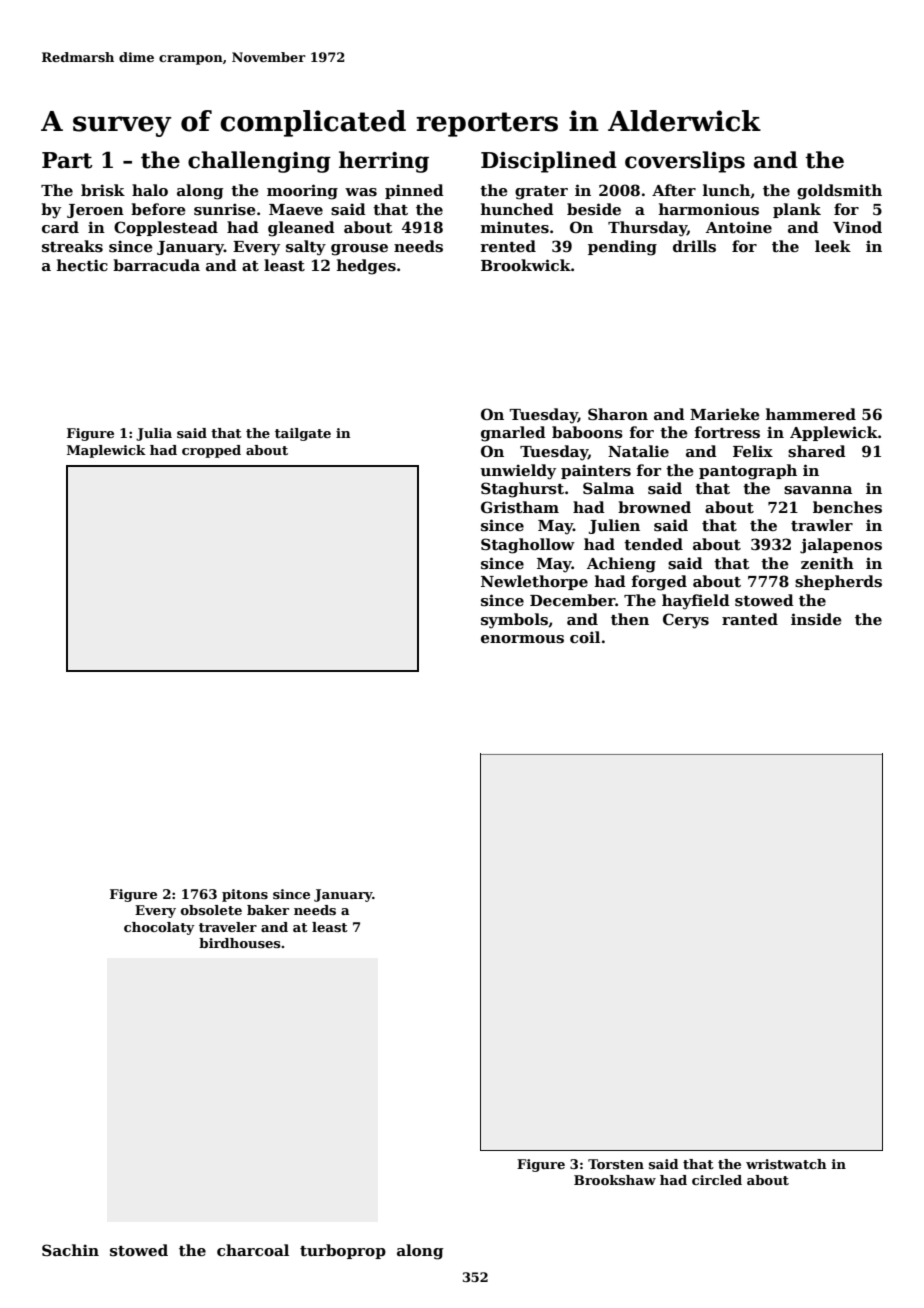 This image has height=1308, width=924. I want to click on charcoal, so click(253, 1250).
